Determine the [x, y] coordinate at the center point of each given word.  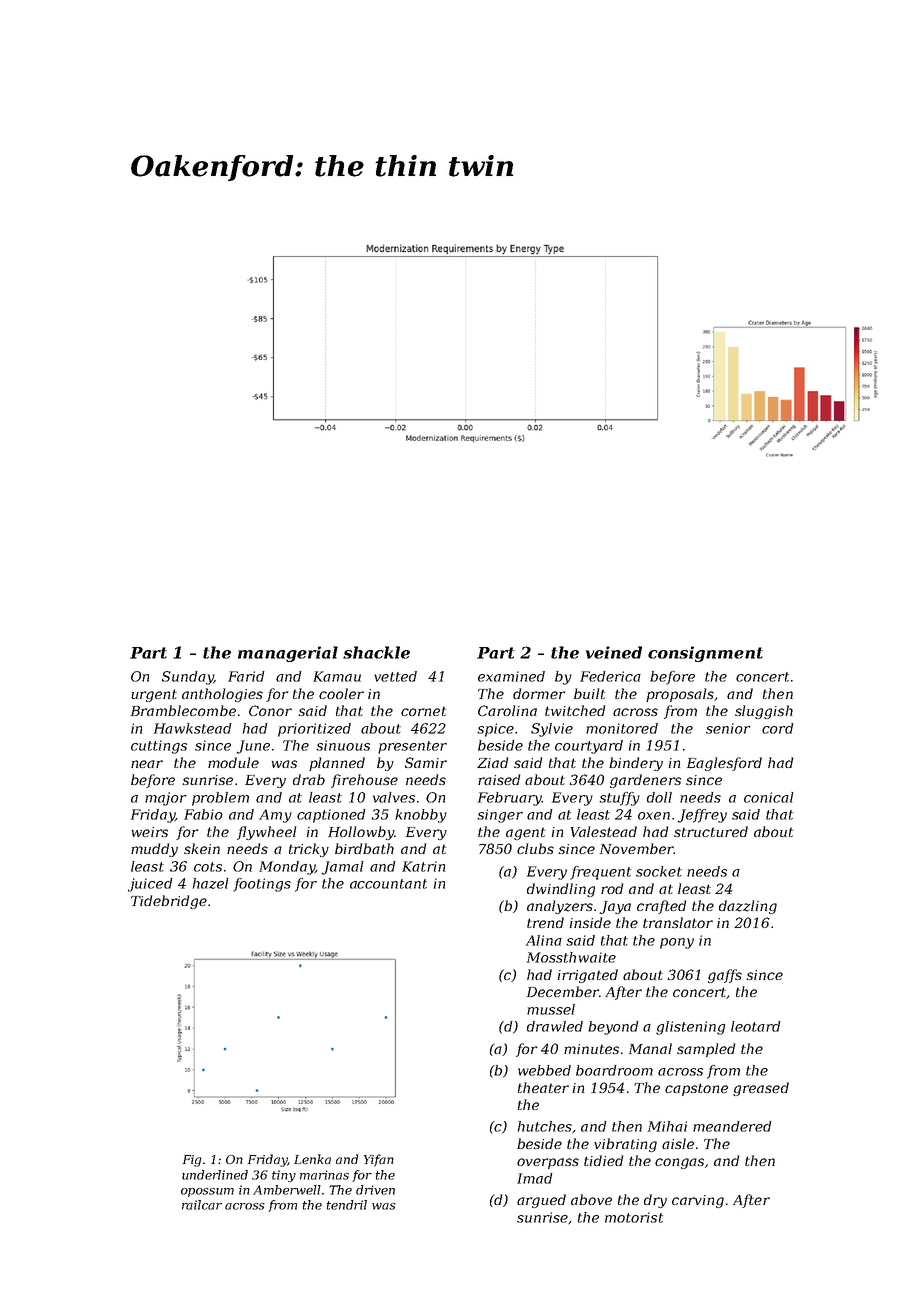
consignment [705, 654]
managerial [288, 654]
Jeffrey [702, 816]
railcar [202, 1205]
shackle [376, 652]
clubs [535, 848]
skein [202, 848]
